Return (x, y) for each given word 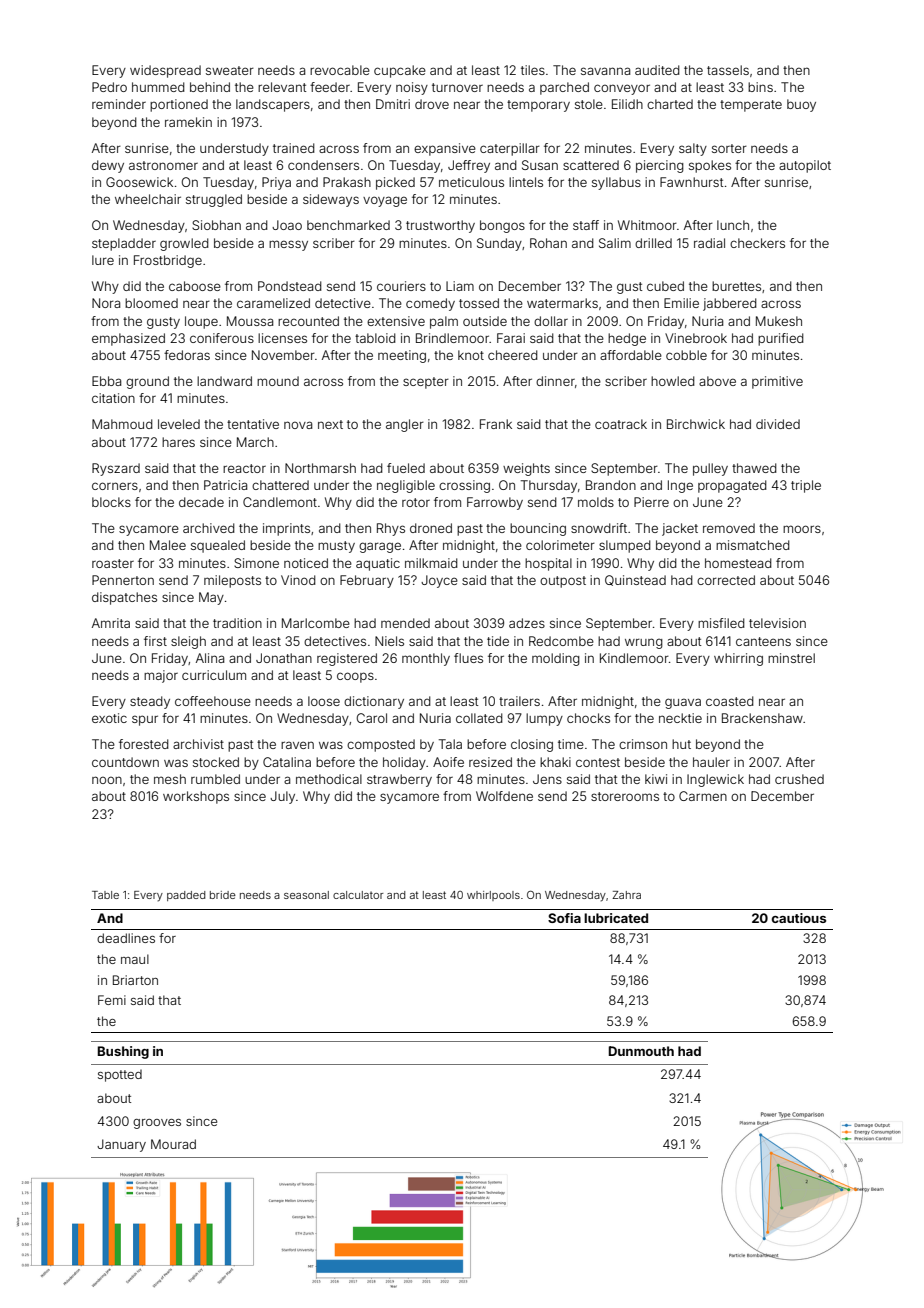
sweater (230, 70)
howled (673, 381)
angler (405, 425)
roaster (113, 563)
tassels (728, 70)
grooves (157, 1124)
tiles (533, 70)
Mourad (173, 1144)
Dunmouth (641, 1051)
